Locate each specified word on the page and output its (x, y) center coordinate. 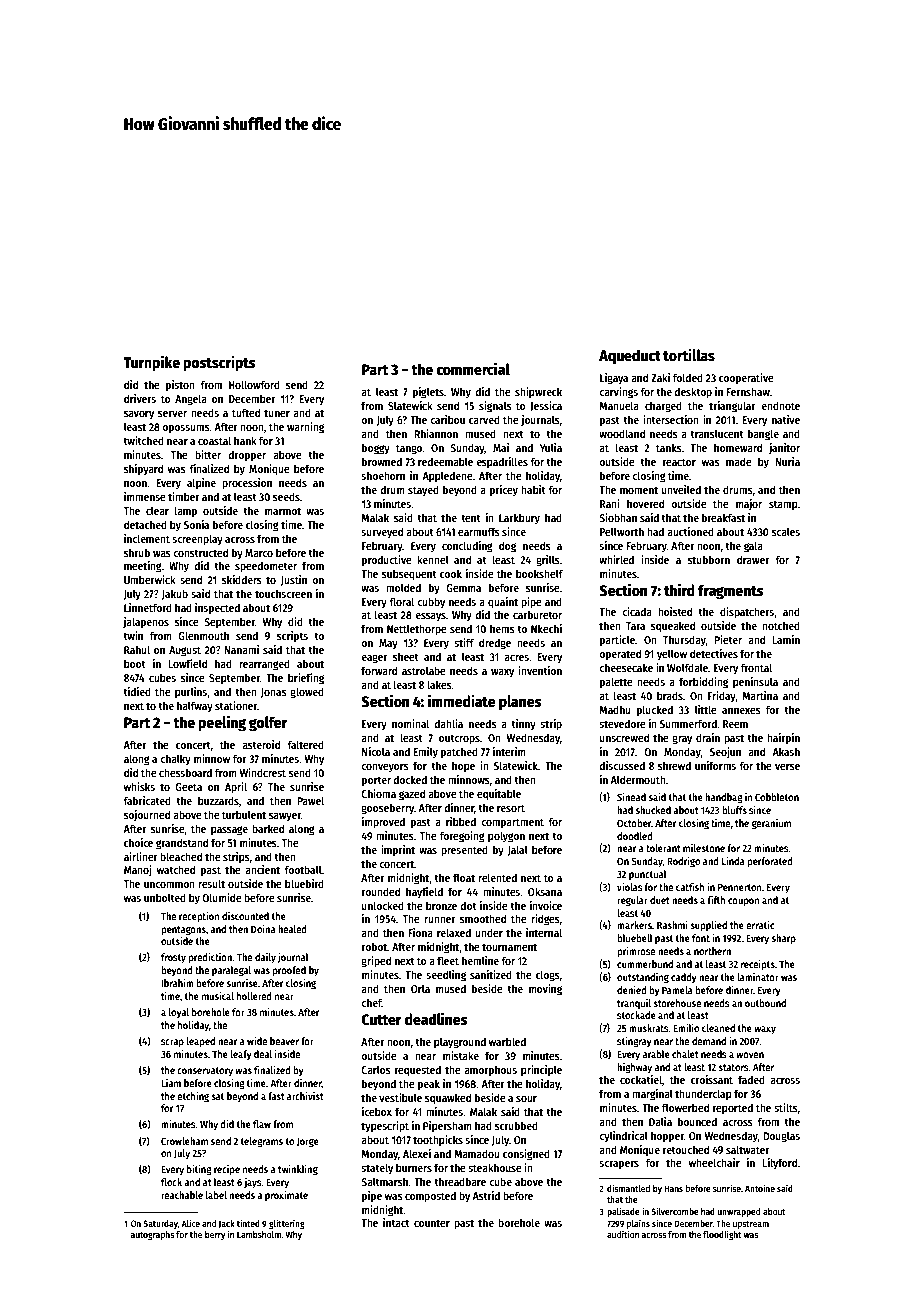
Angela (191, 400)
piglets (428, 393)
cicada (637, 611)
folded (688, 377)
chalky (175, 760)
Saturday (160, 1224)
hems (502, 628)
